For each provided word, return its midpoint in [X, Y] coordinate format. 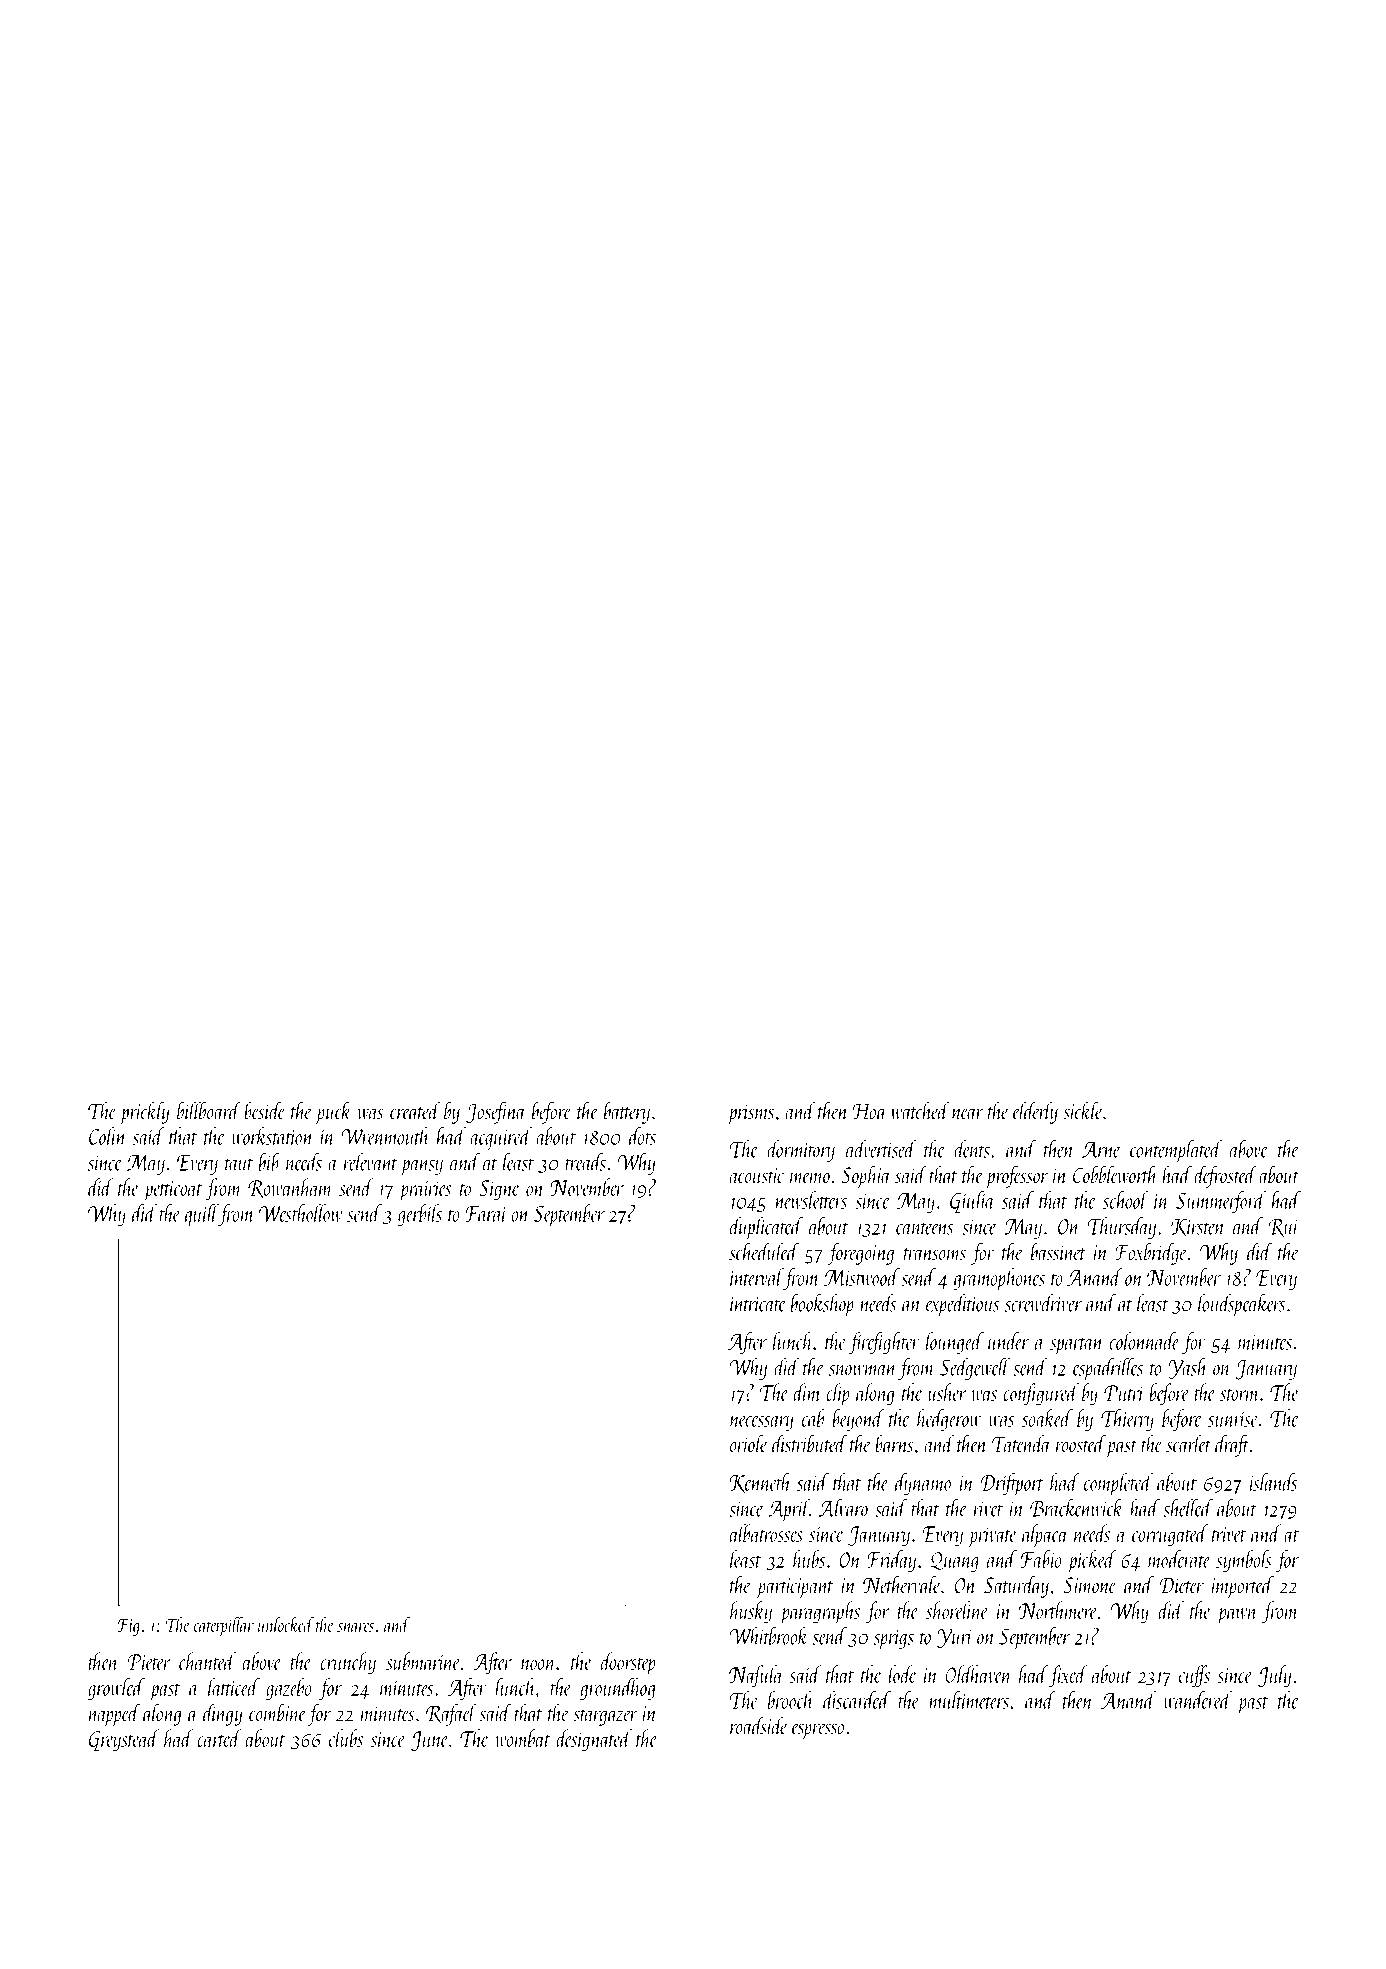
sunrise [1233, 1419]
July [1274, 1676]
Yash [1188, 1368]
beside [264, 1110]
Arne [1101, 1150]
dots [642, 1136]
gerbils [420, 1215]
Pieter [149, 1662]
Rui [1283, 1228]
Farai [486, 1214]
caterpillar [224, 1627]
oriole [749, 1443]
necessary [761, 1423]
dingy [222, 1714]
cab [813, 1418]
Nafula [756, 1676]
